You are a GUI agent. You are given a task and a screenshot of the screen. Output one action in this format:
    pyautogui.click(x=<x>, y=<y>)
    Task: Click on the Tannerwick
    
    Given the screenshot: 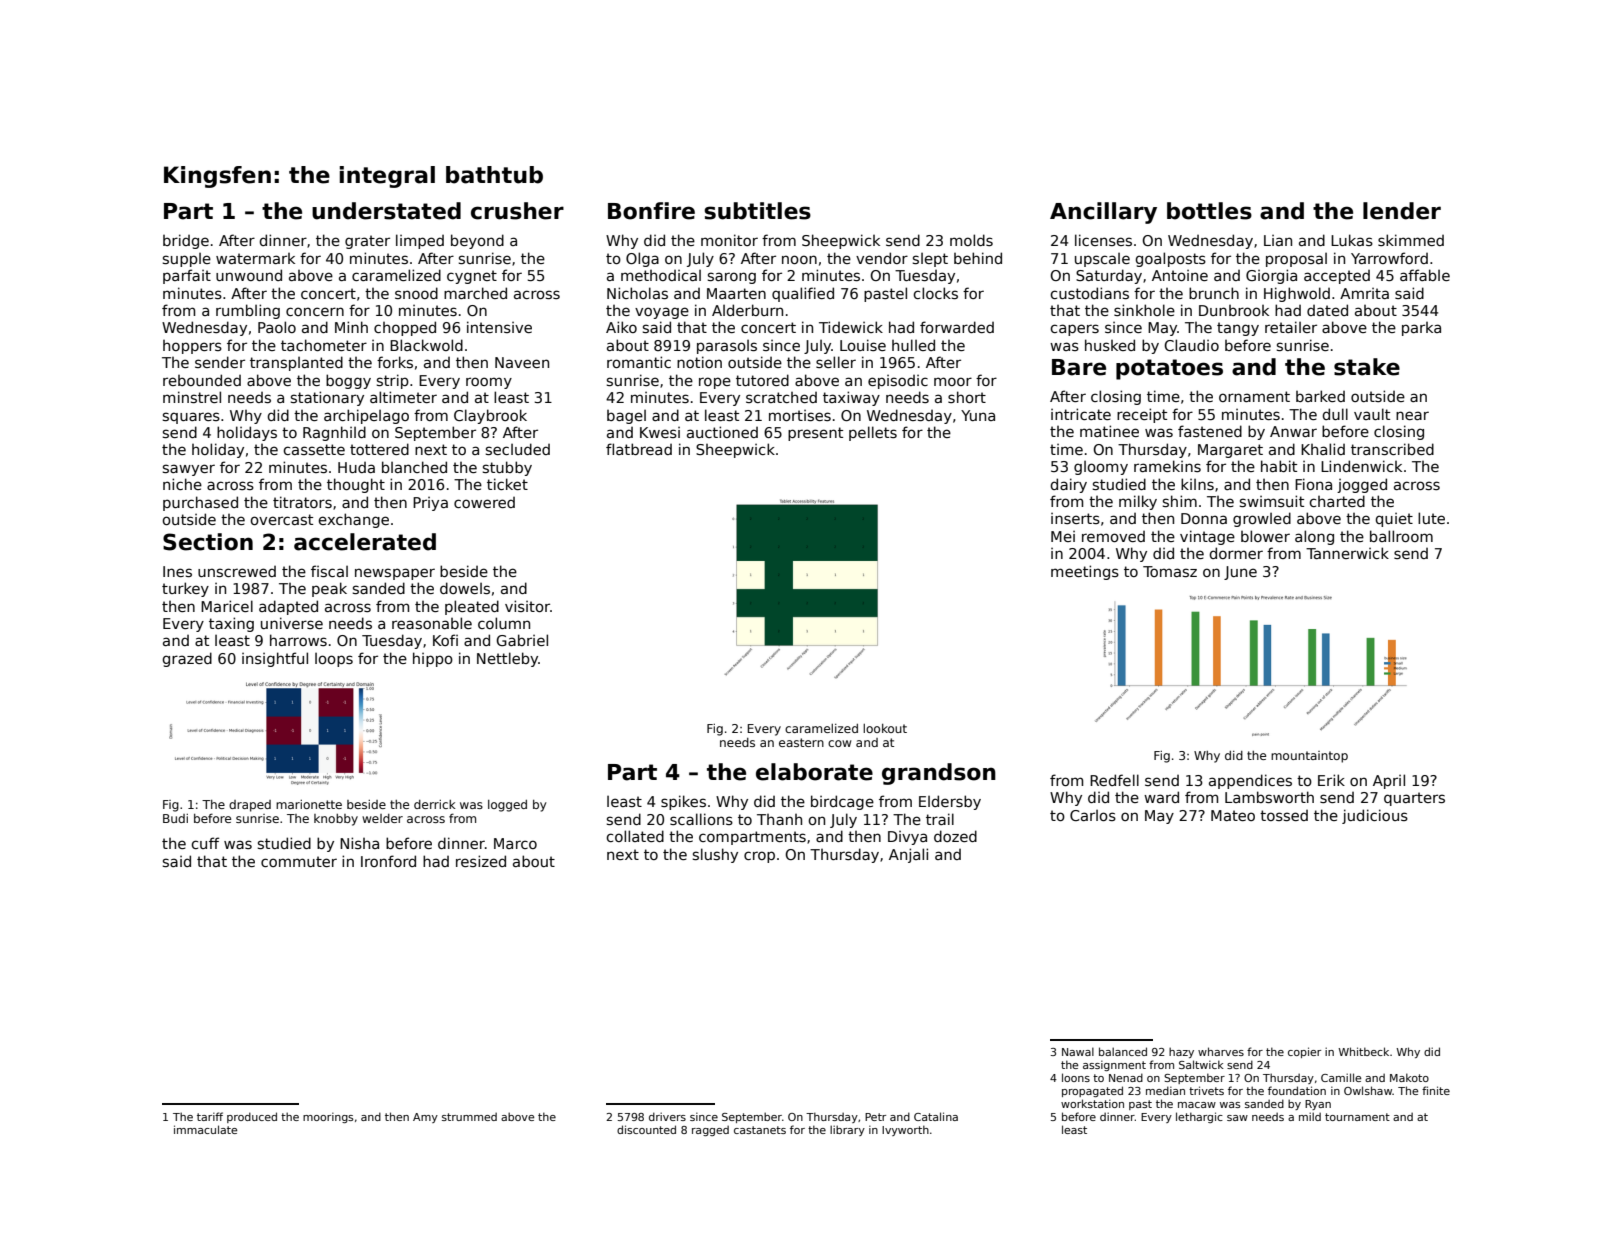 What is the action you would take?
    pyautogui.click(x=1347, y=553)
